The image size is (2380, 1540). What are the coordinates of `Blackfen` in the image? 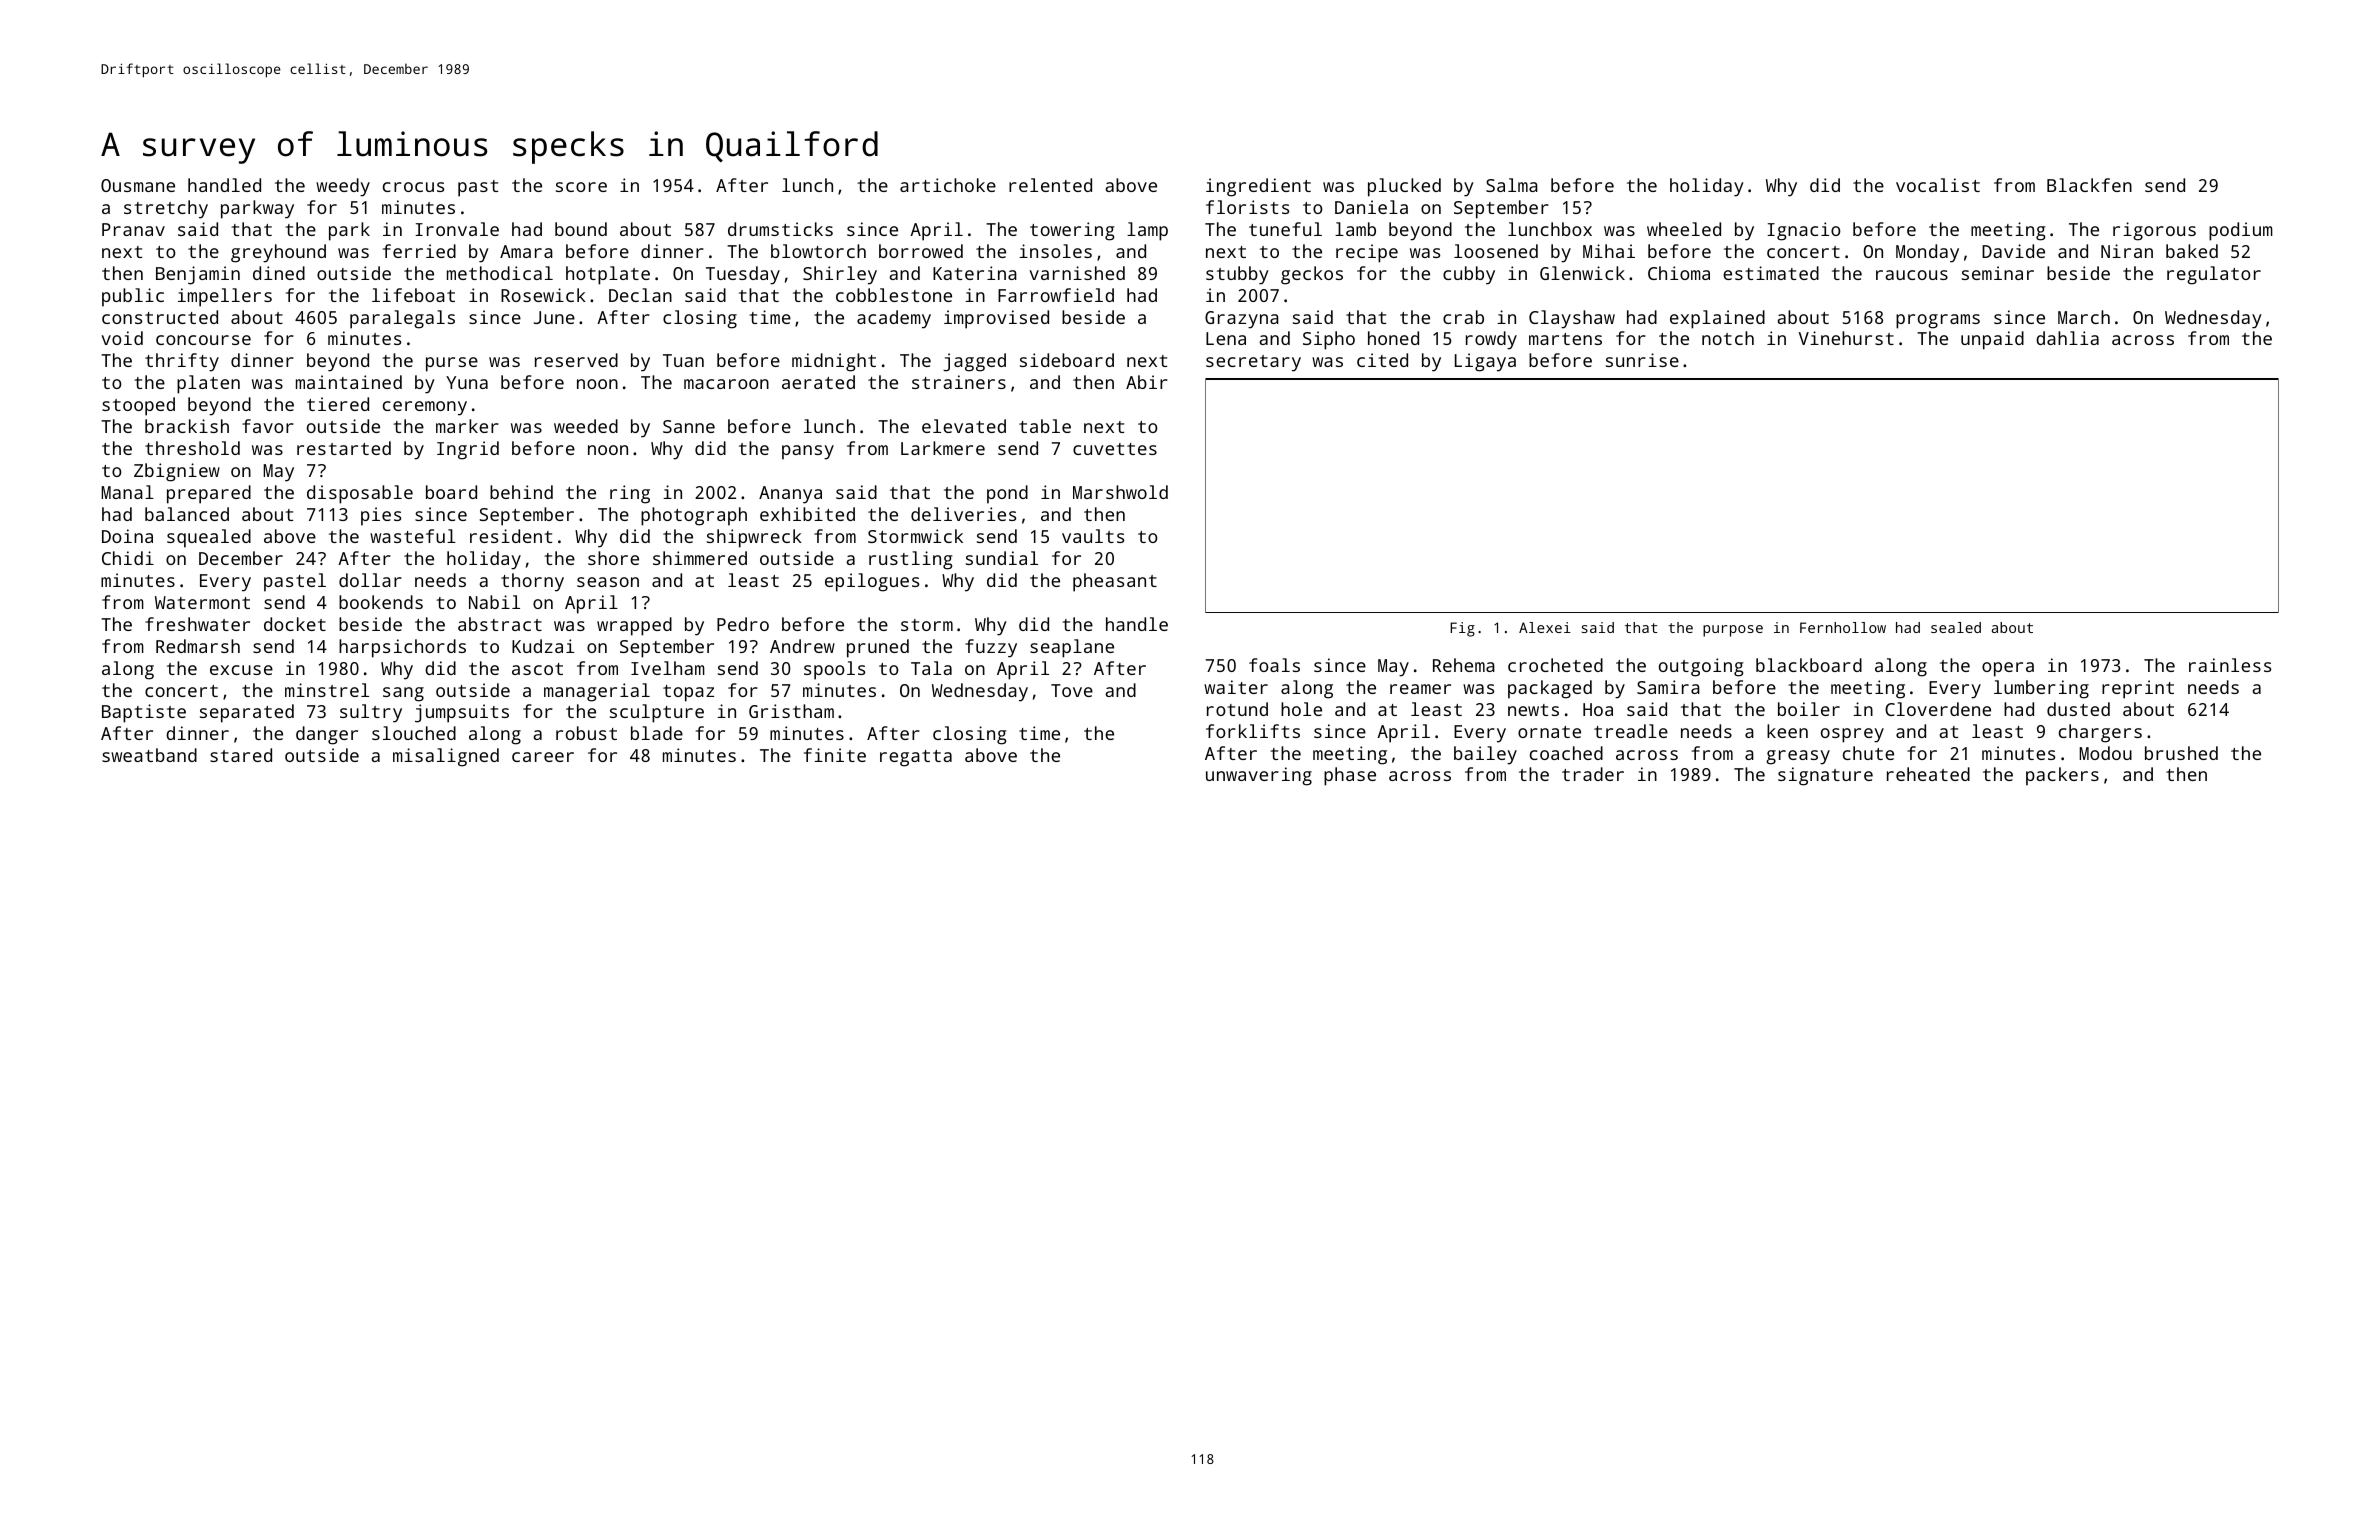 It's located at (2089, 185).
